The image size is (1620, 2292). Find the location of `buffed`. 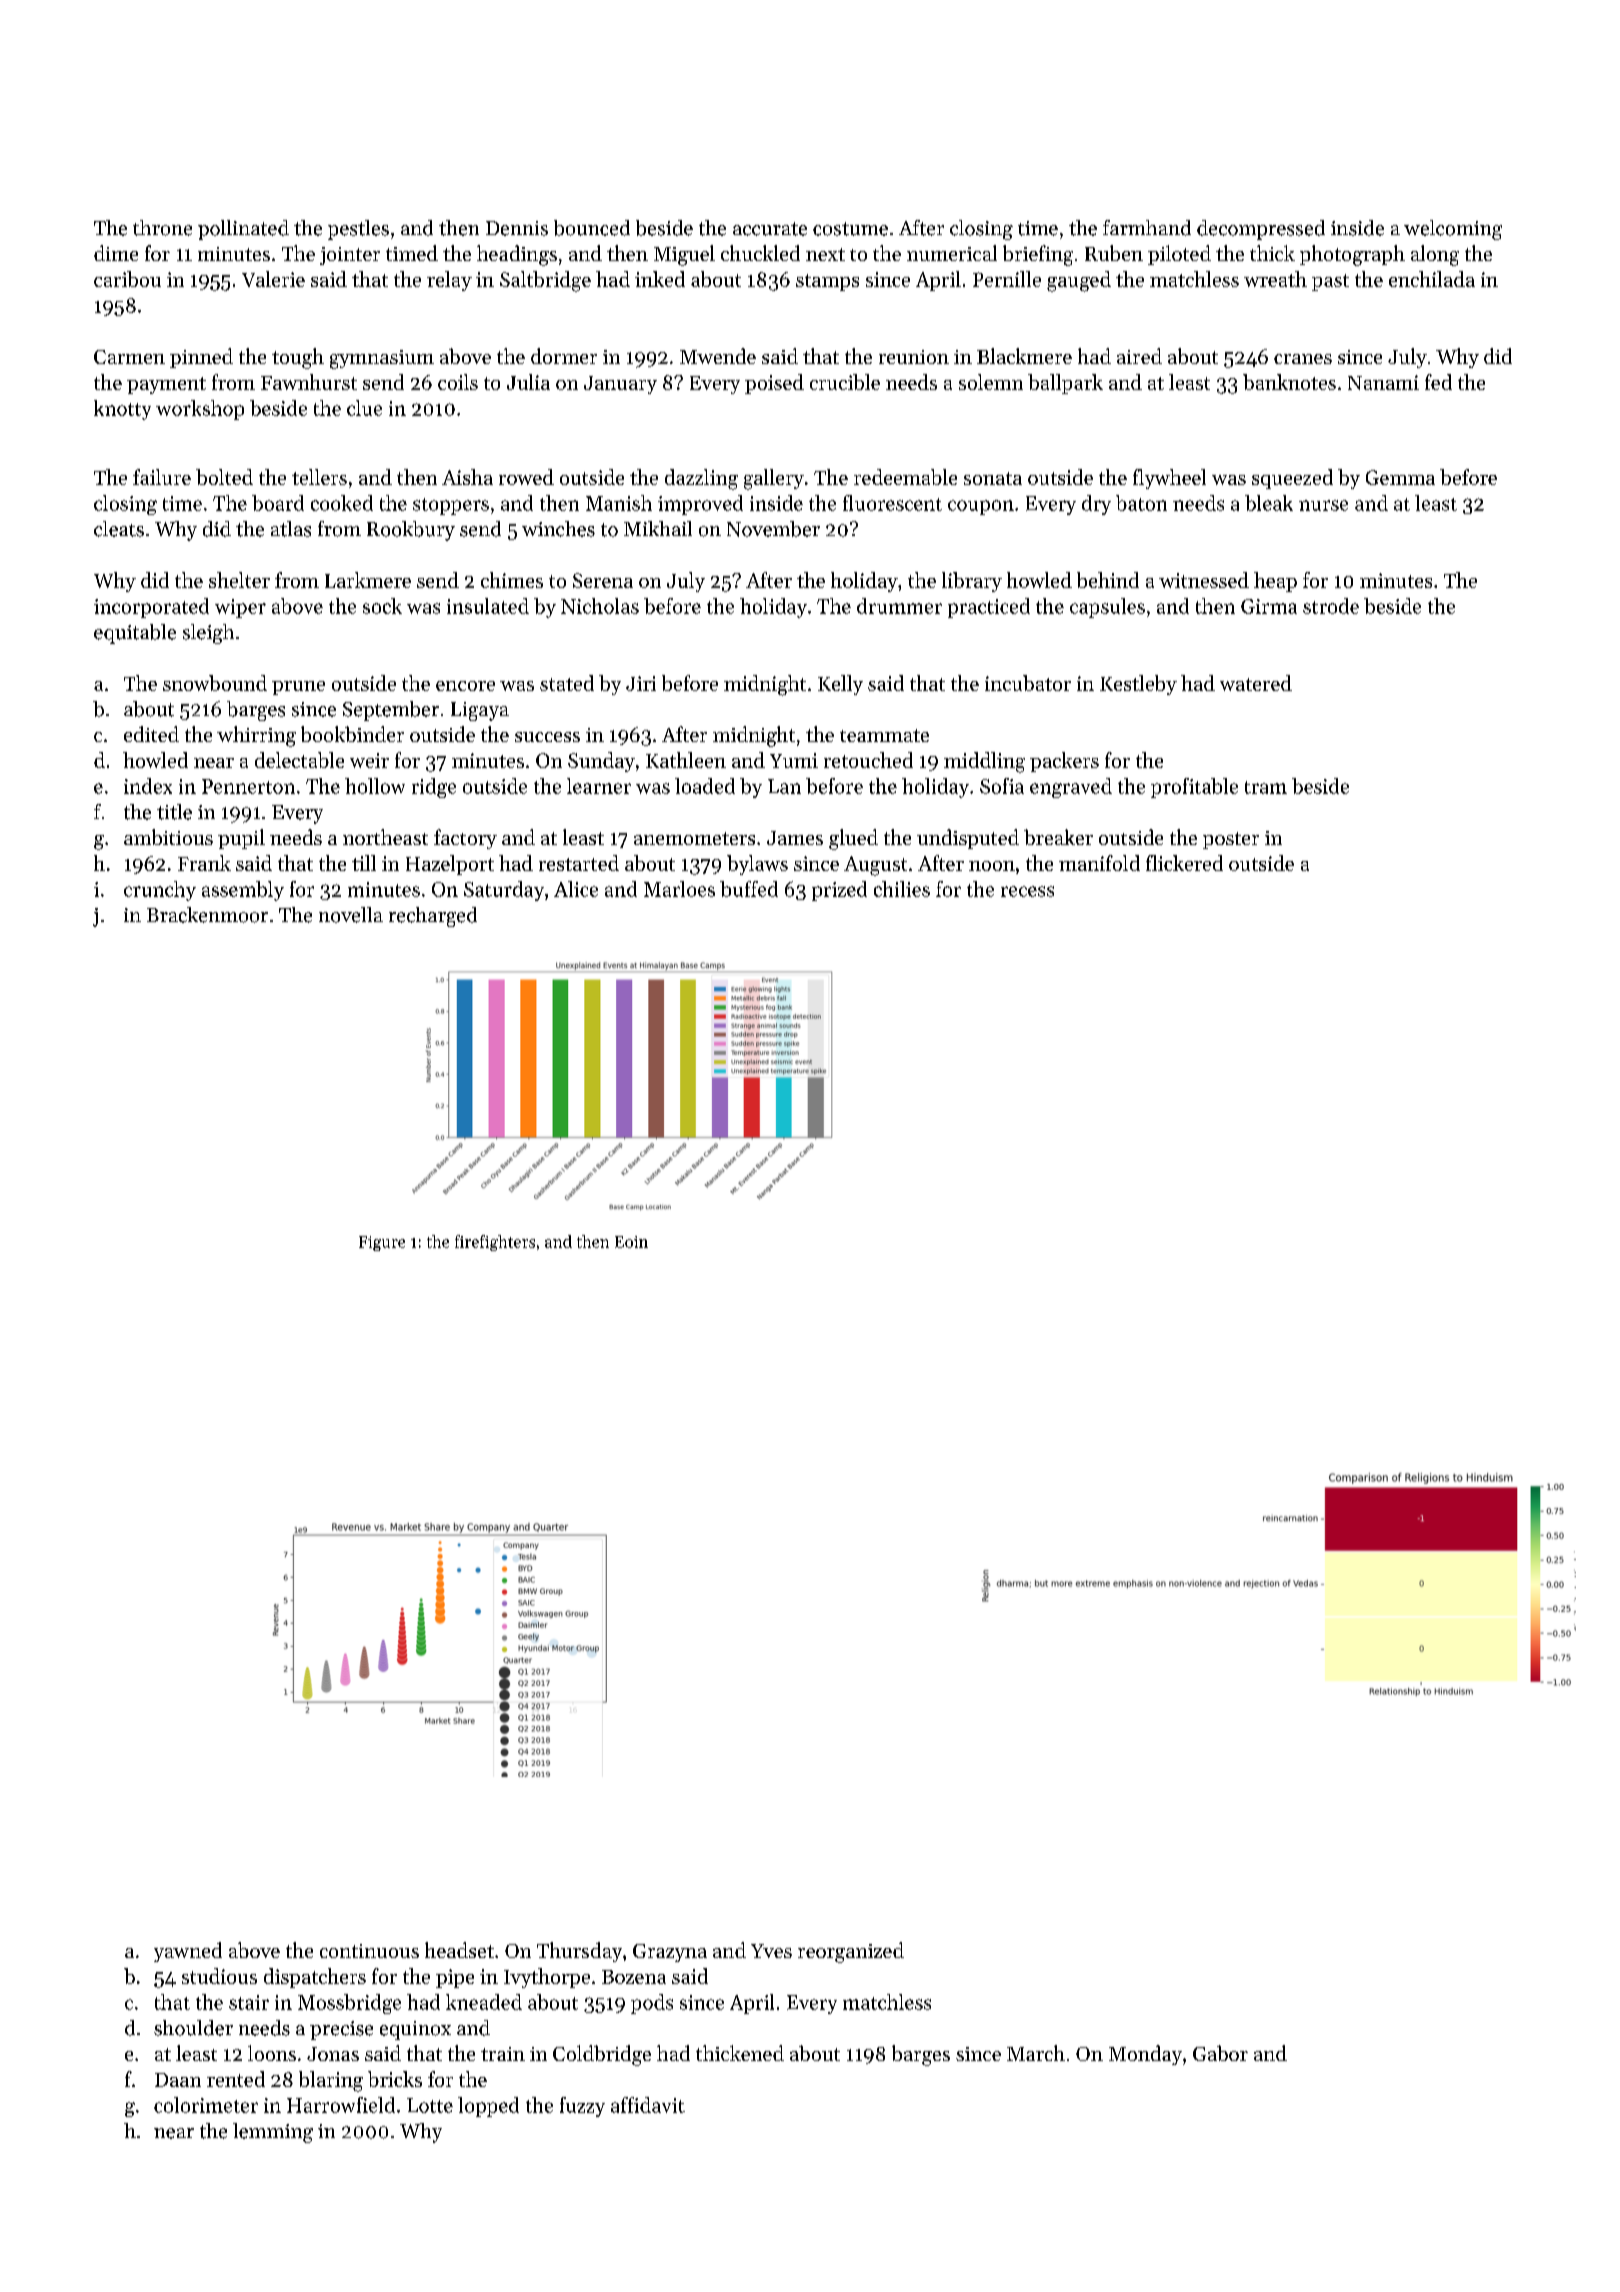

buffed is located at coordinates (749, 889).
